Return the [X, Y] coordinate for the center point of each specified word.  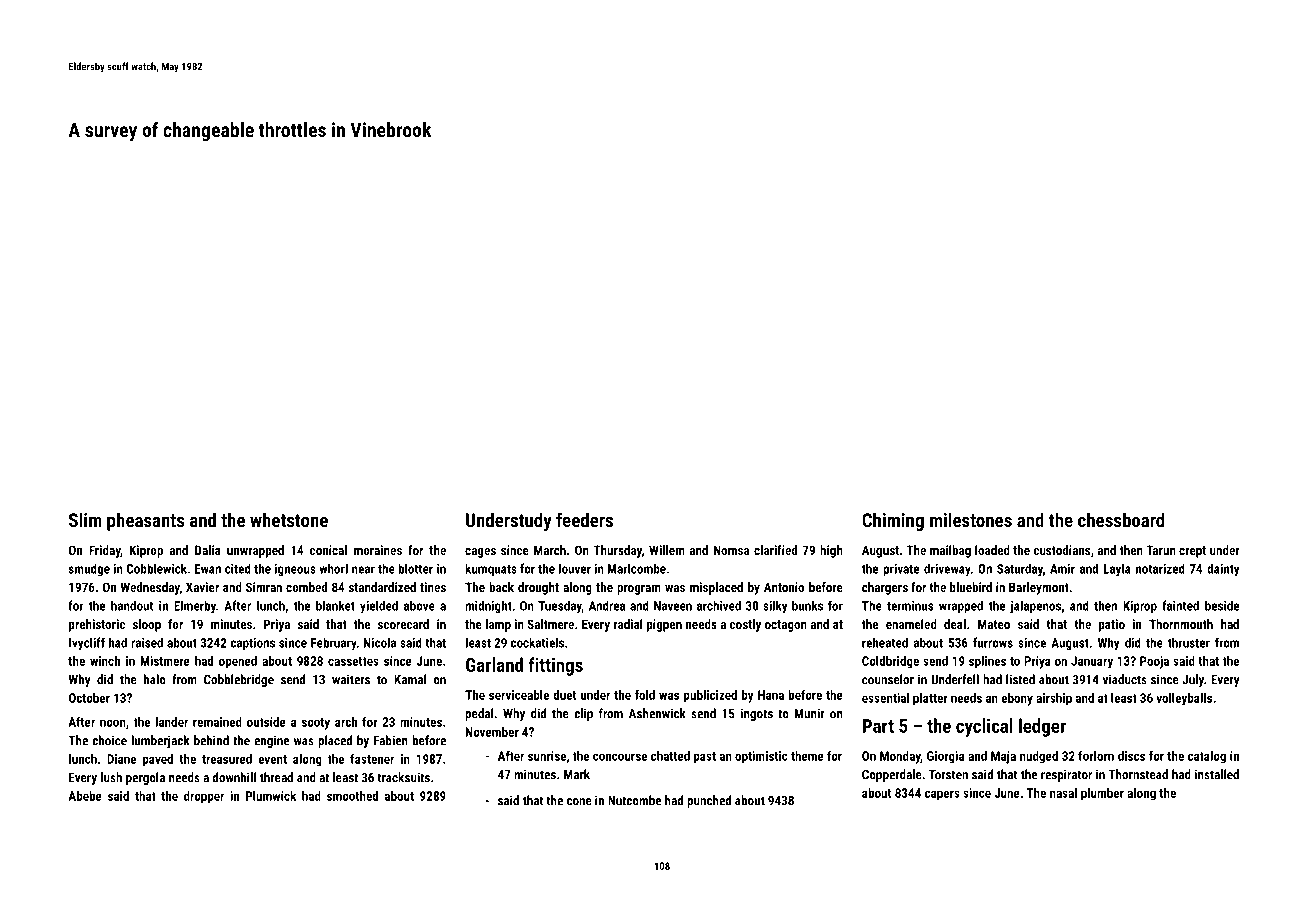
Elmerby [195, 606]
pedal [479, 714]
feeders [584, 519]
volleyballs [1184, 699]
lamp [498, 625]
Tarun [1160, 550]
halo [155, 679]
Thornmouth [1181, 624]
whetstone [289, 519]
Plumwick [271, 796]
